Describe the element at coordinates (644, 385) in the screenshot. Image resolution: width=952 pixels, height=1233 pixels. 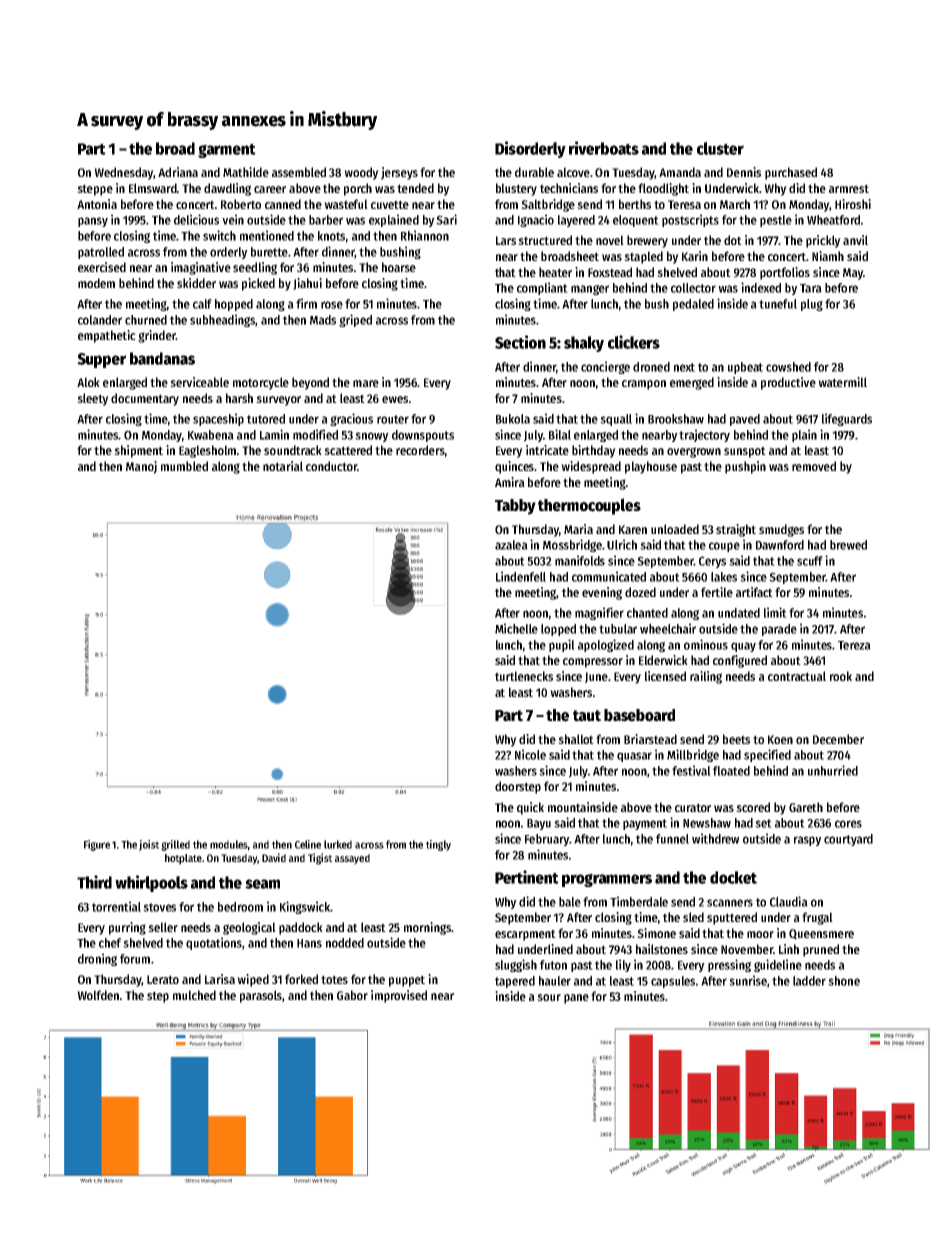
I see `crampon` at that location.
